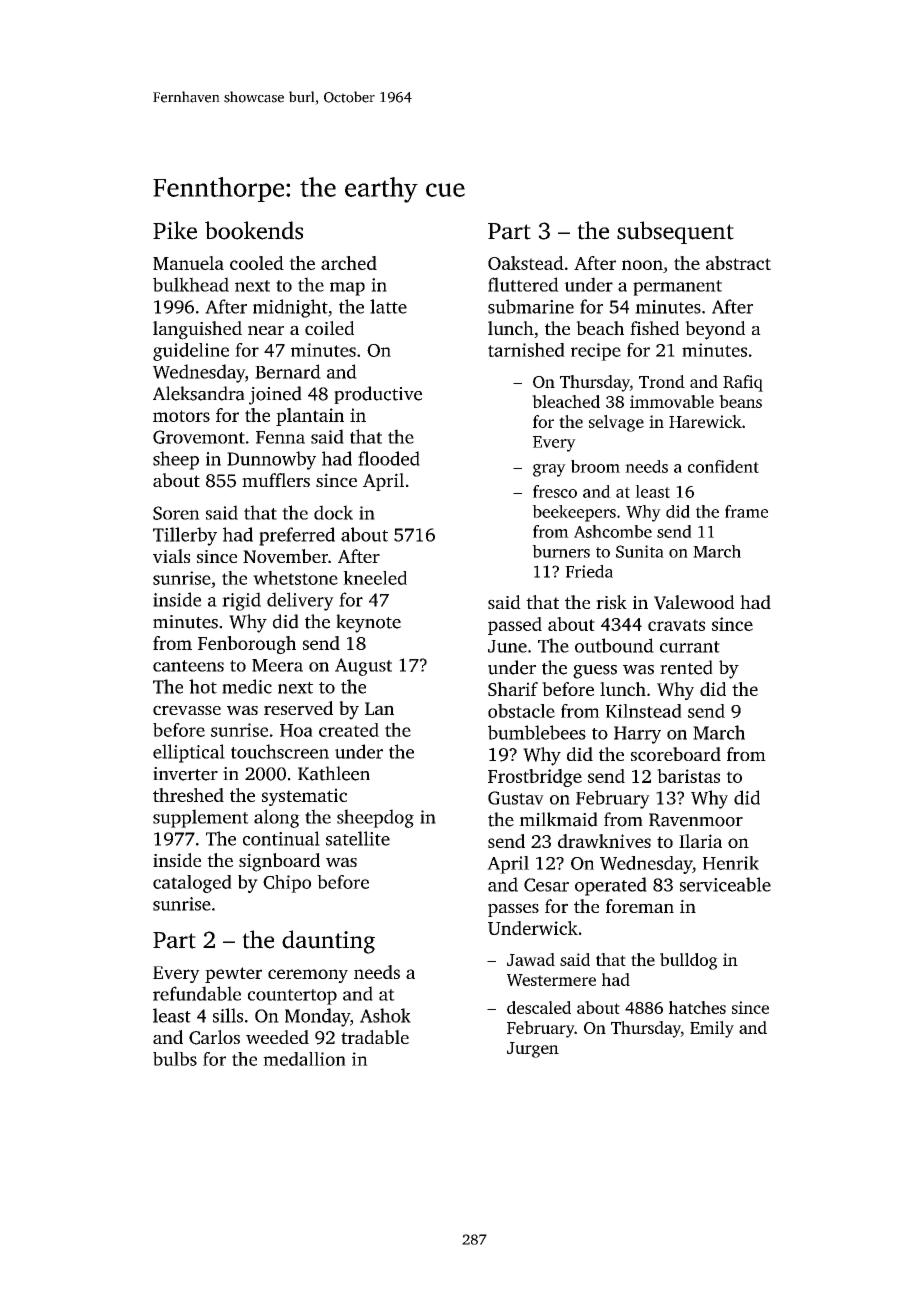  Describe the element at coordinates (175, 1059) in the screenshot. I see `bulbs` at that location.
